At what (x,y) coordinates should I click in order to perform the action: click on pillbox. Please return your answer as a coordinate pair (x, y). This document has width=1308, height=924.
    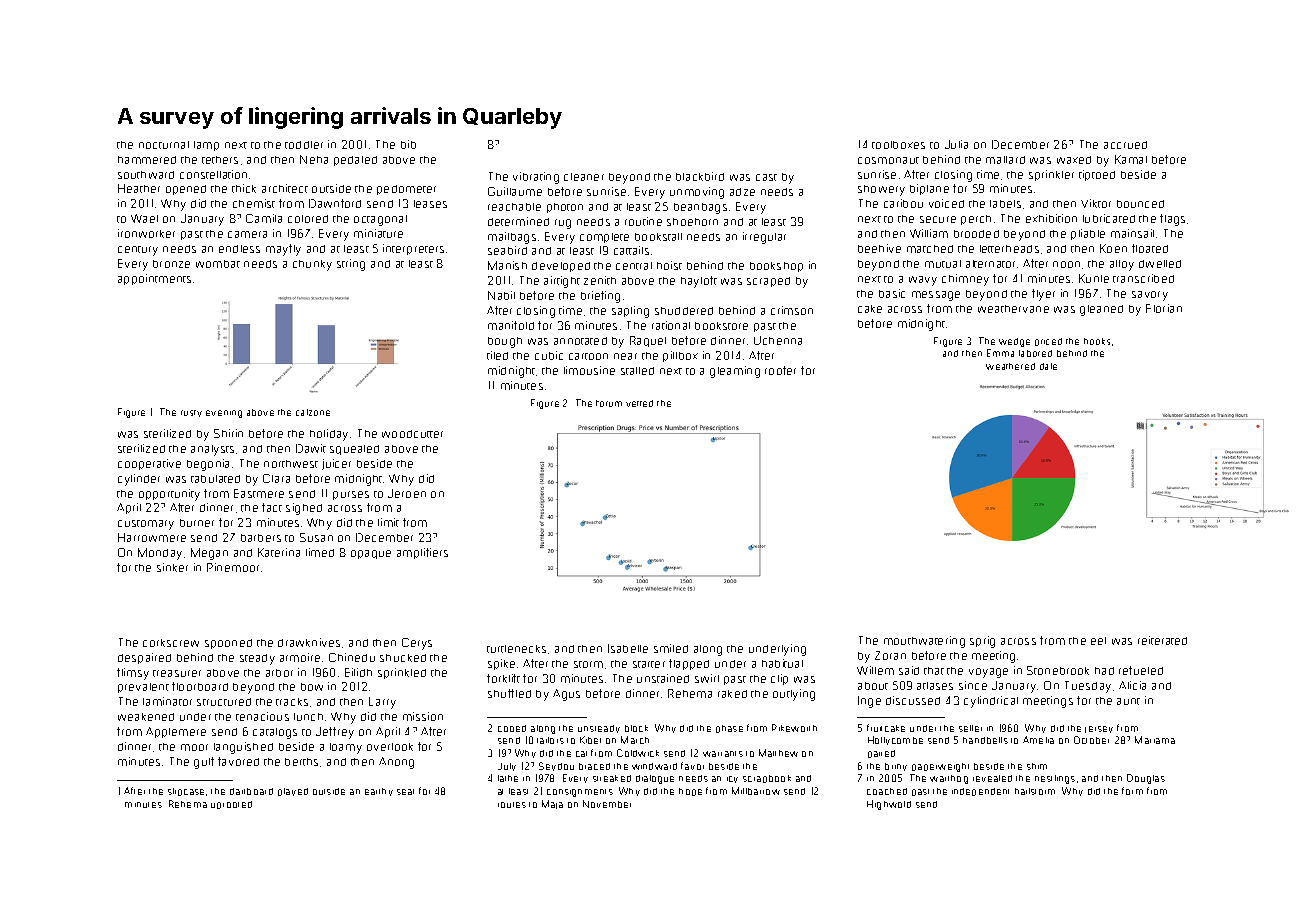
    Looking at the image, I should click on (680, 356).
